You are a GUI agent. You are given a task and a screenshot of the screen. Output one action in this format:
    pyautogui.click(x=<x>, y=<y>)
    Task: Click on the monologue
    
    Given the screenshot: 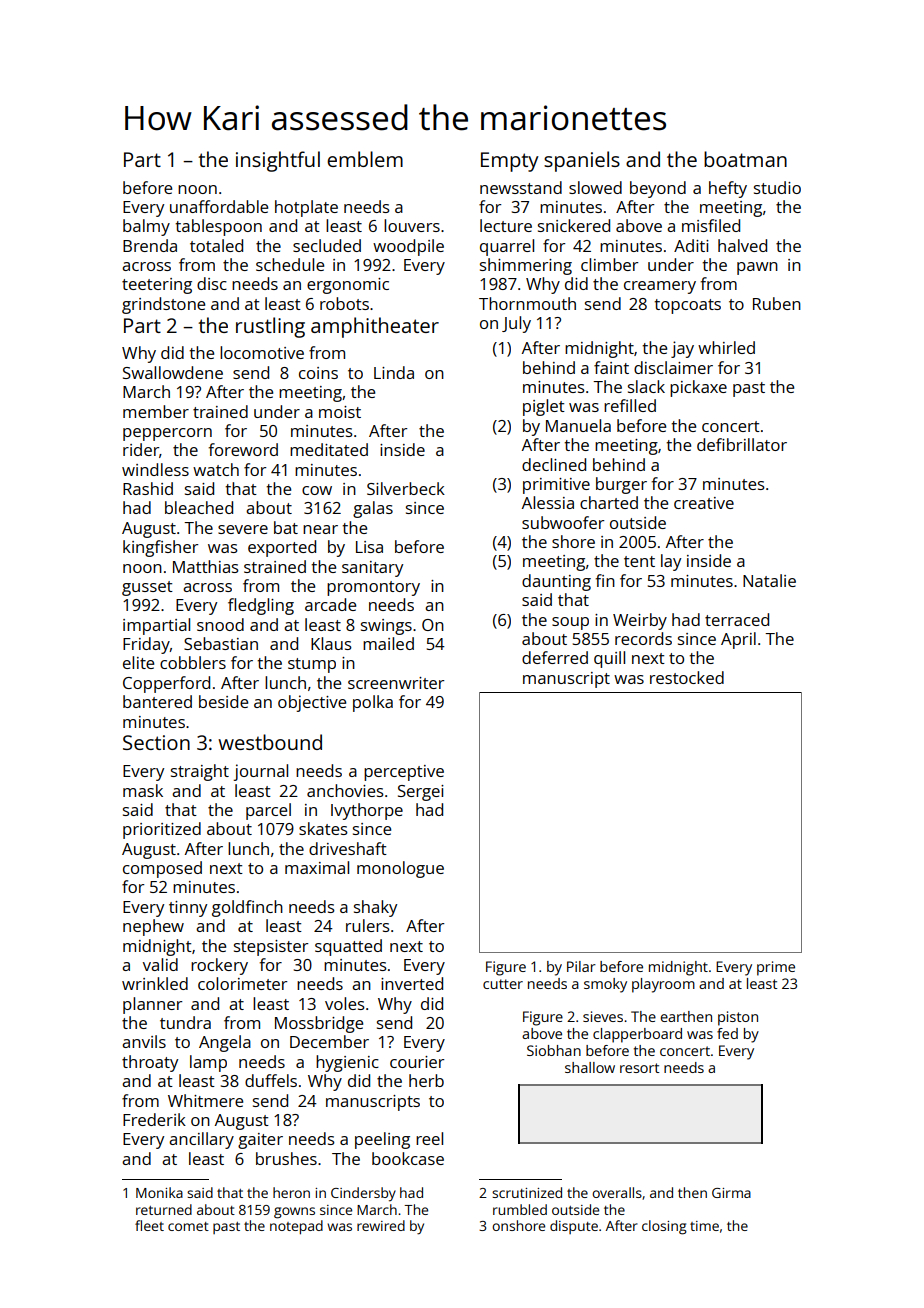 What is the action you would take?
    pyautogui.click(x=400, y=869)
